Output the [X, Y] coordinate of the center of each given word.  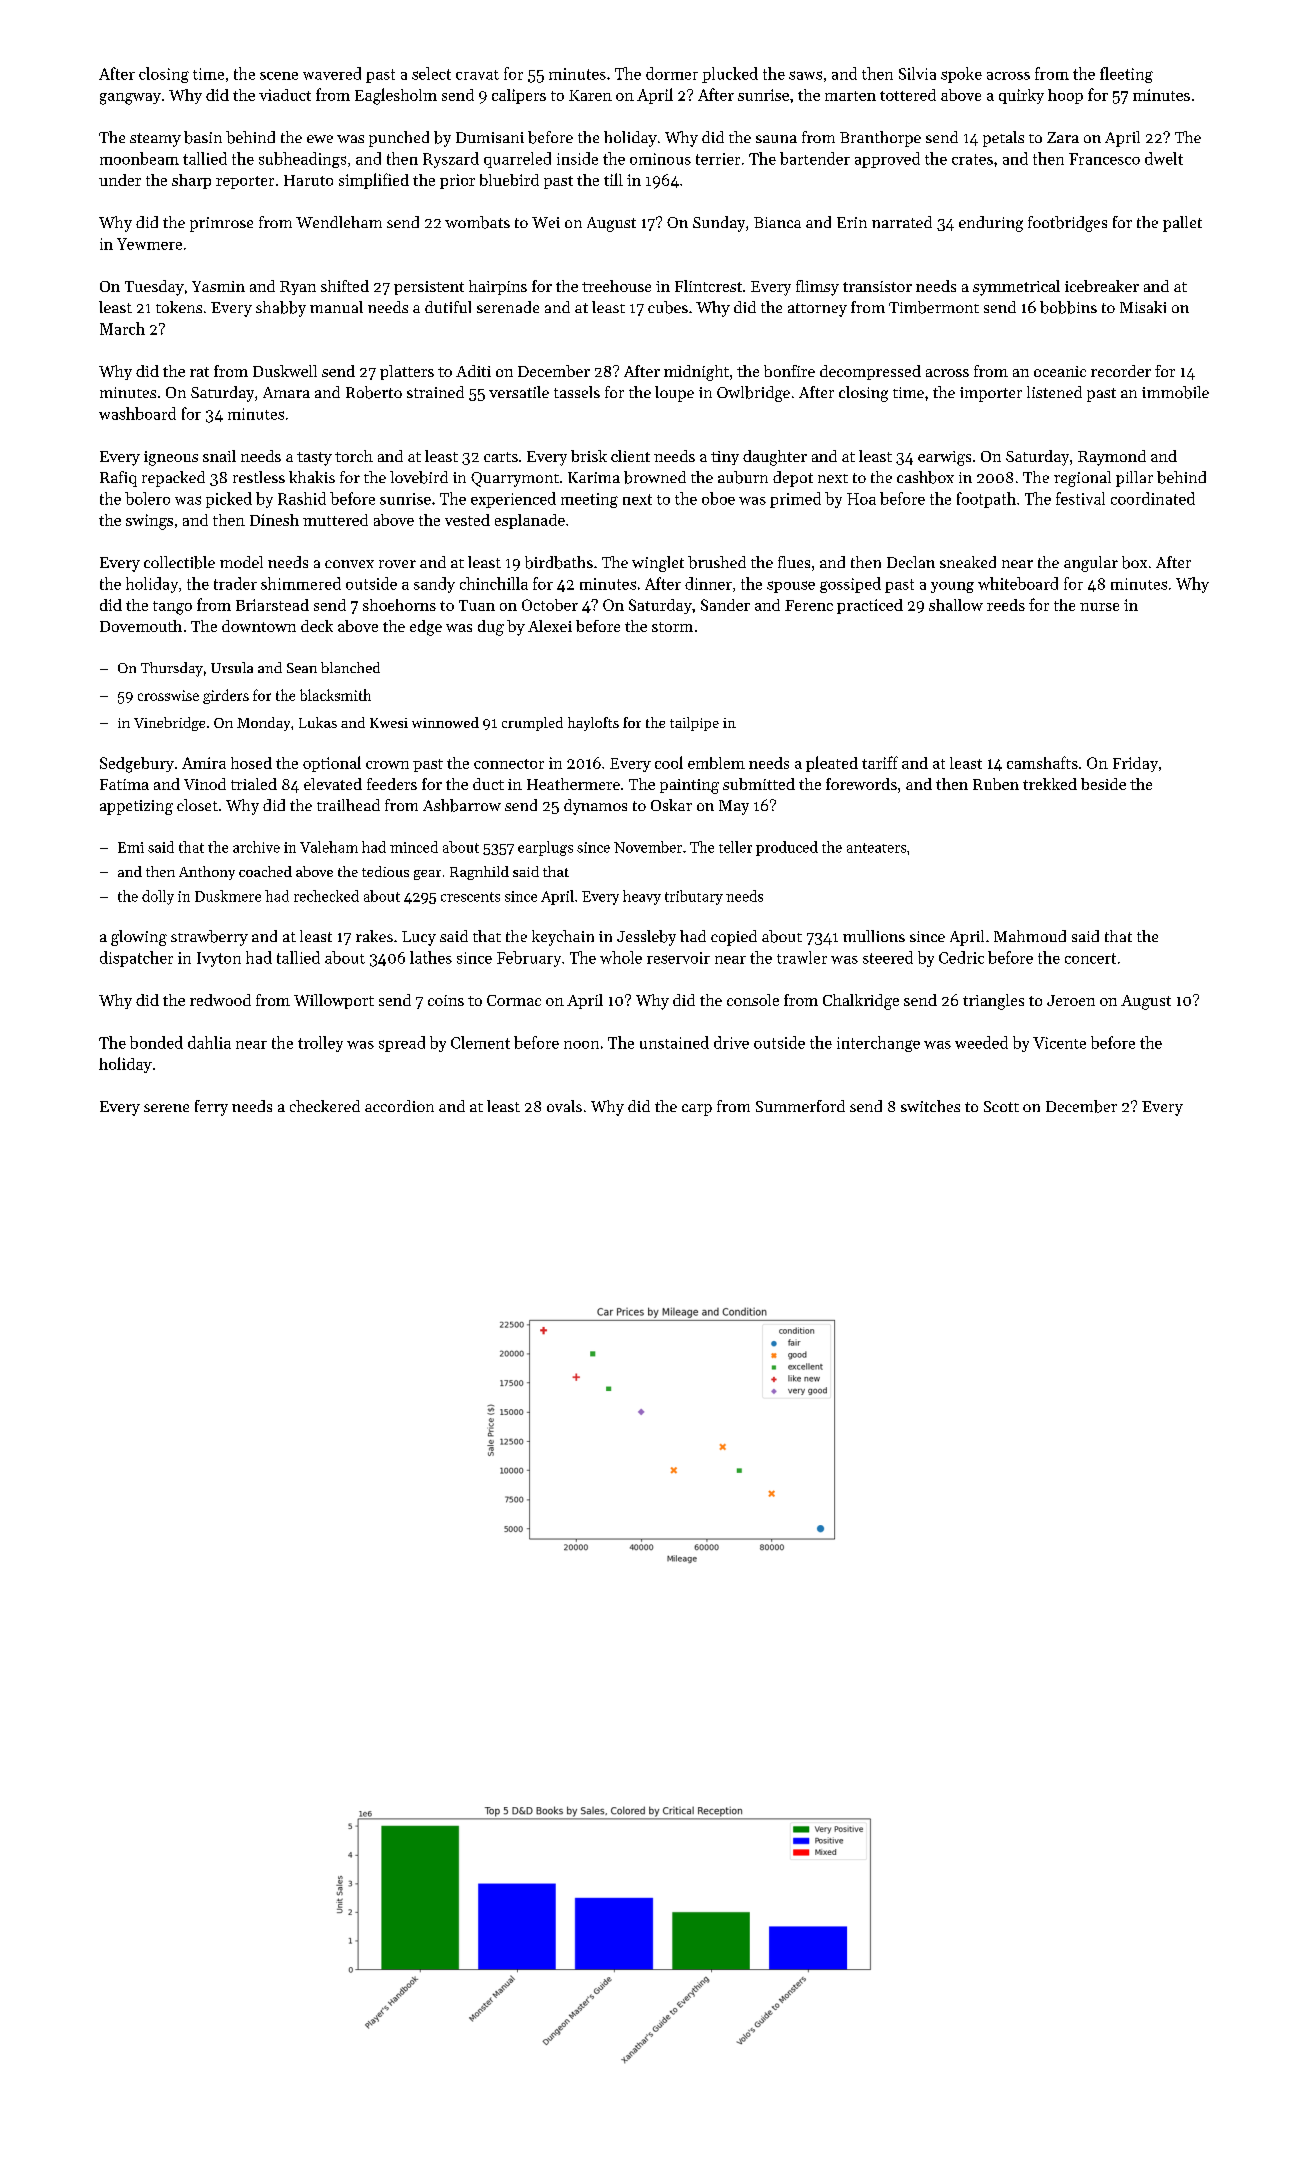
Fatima [124, 784]
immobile [1175, 392]
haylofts [593, 724]
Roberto [374, 392]
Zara [1063, 137]
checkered [325, 1106]
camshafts [1042, 762]
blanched [350, 667]
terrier [718, 159]
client [630, 456]
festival [1080, 498]
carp [697, 1110]
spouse [791, 587]
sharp [191, 181]
